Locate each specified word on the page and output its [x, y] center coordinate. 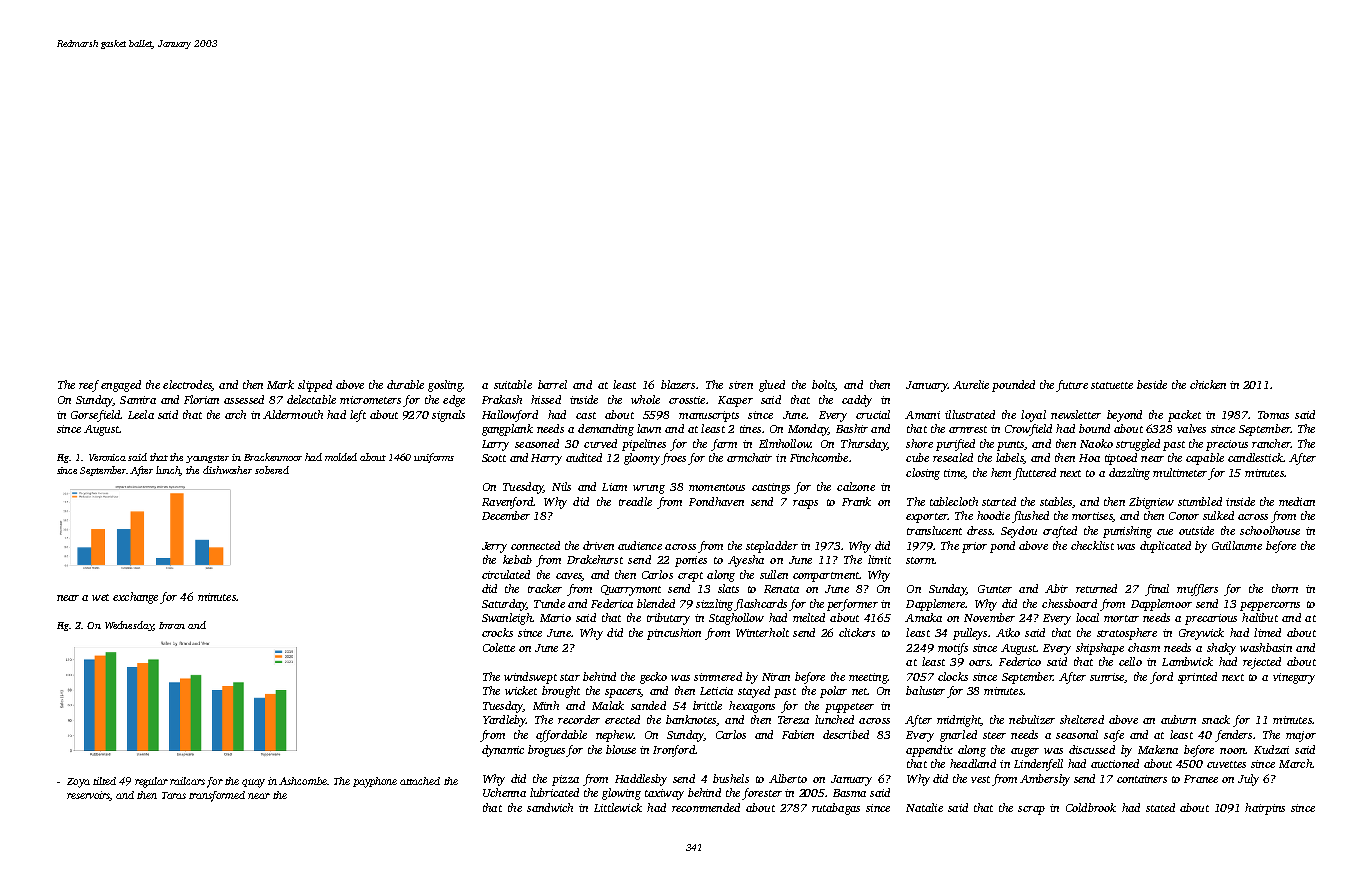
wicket [521, 690]
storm [920, 560]
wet [100, 597]
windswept [530, 678]
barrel [552, 384]
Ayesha [746, 561]
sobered [272, 470]
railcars [187, 781]
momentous [717, 487]
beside [1152, 384]
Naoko [1096, 443]
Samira [138, 400]
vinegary [1294, 678]
